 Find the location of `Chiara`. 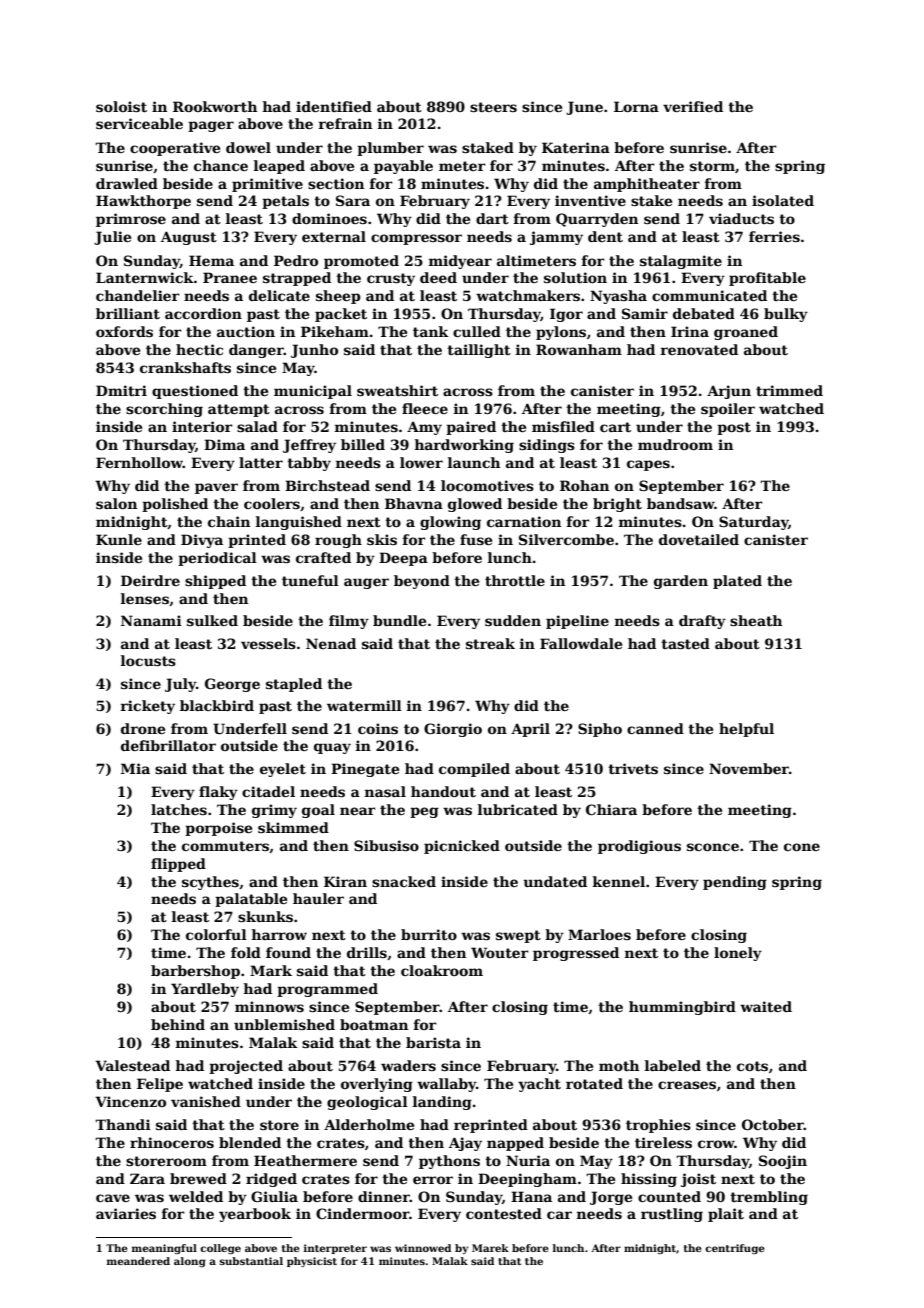

Chiara is located at coordinates (611, 809).
